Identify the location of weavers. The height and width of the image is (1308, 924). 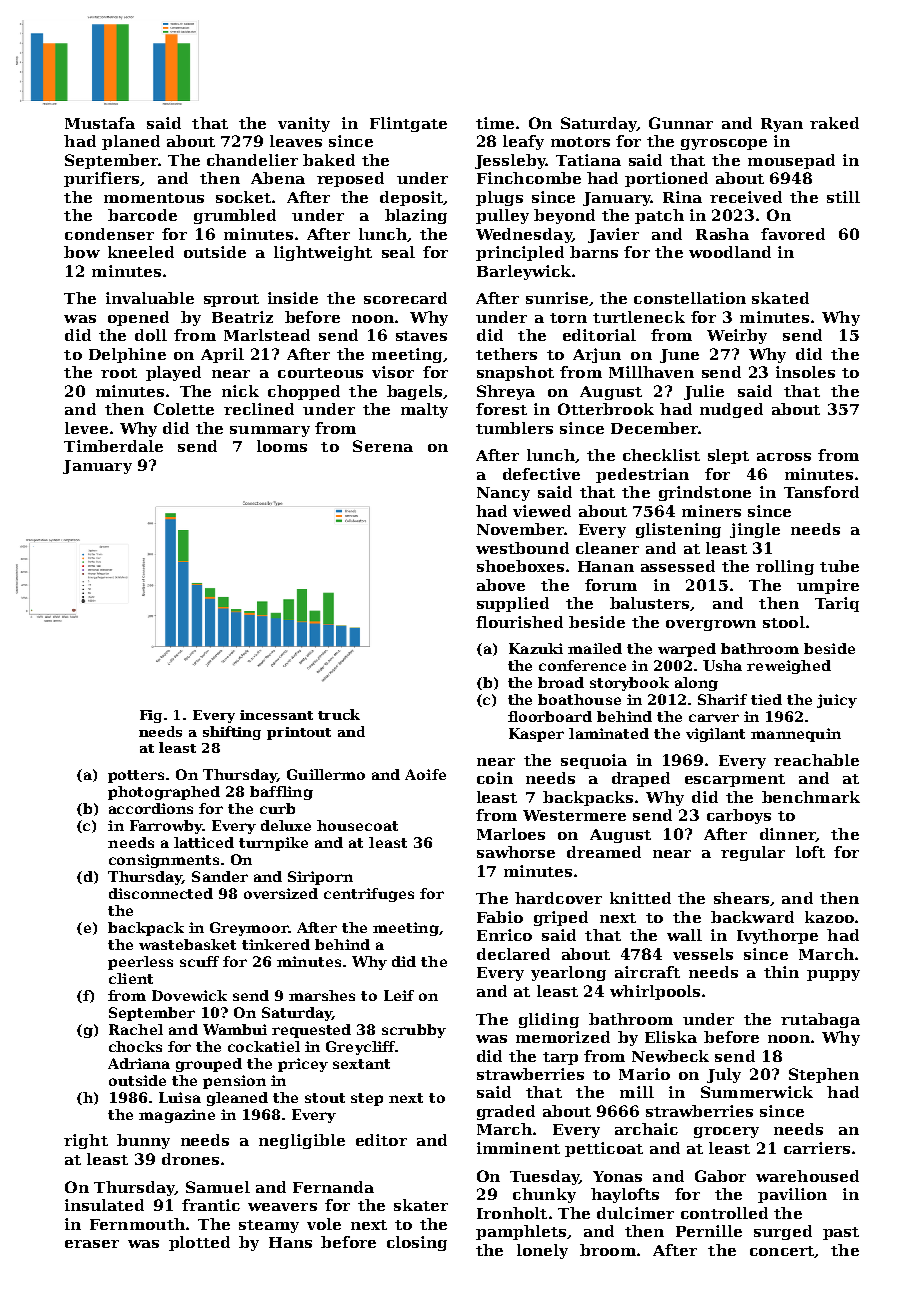
(282, 1207).
